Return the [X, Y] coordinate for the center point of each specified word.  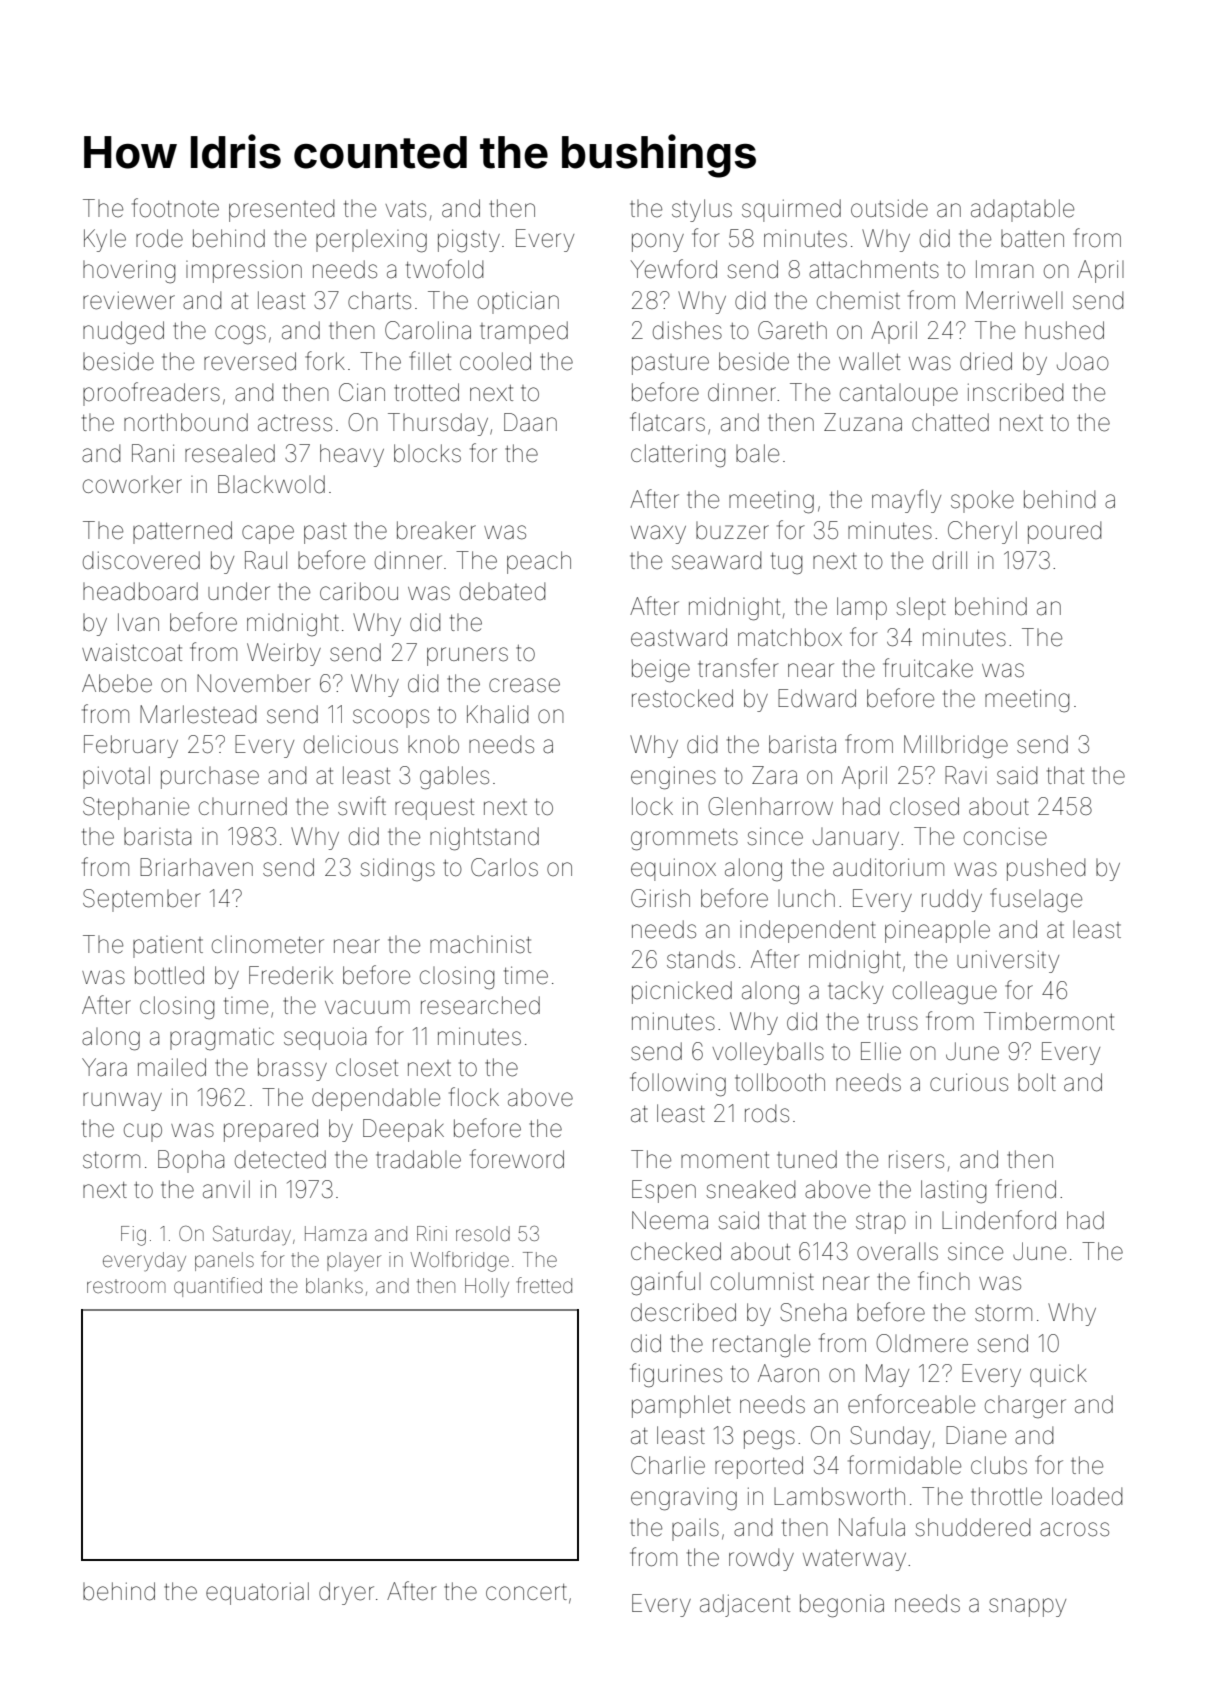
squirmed [791, 210]
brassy [292, 1069]
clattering [678, 456]
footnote [175, 208]
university [1008, 961]
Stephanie [136, 808]
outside [889, 208]
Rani [153, 453]
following [678, 1084]
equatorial [257, 1593]
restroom [126, 1286]
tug [786, 564]
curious [969, 1082]
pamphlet [681, 1406]
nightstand [484, 839]
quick [1058, 1375]
